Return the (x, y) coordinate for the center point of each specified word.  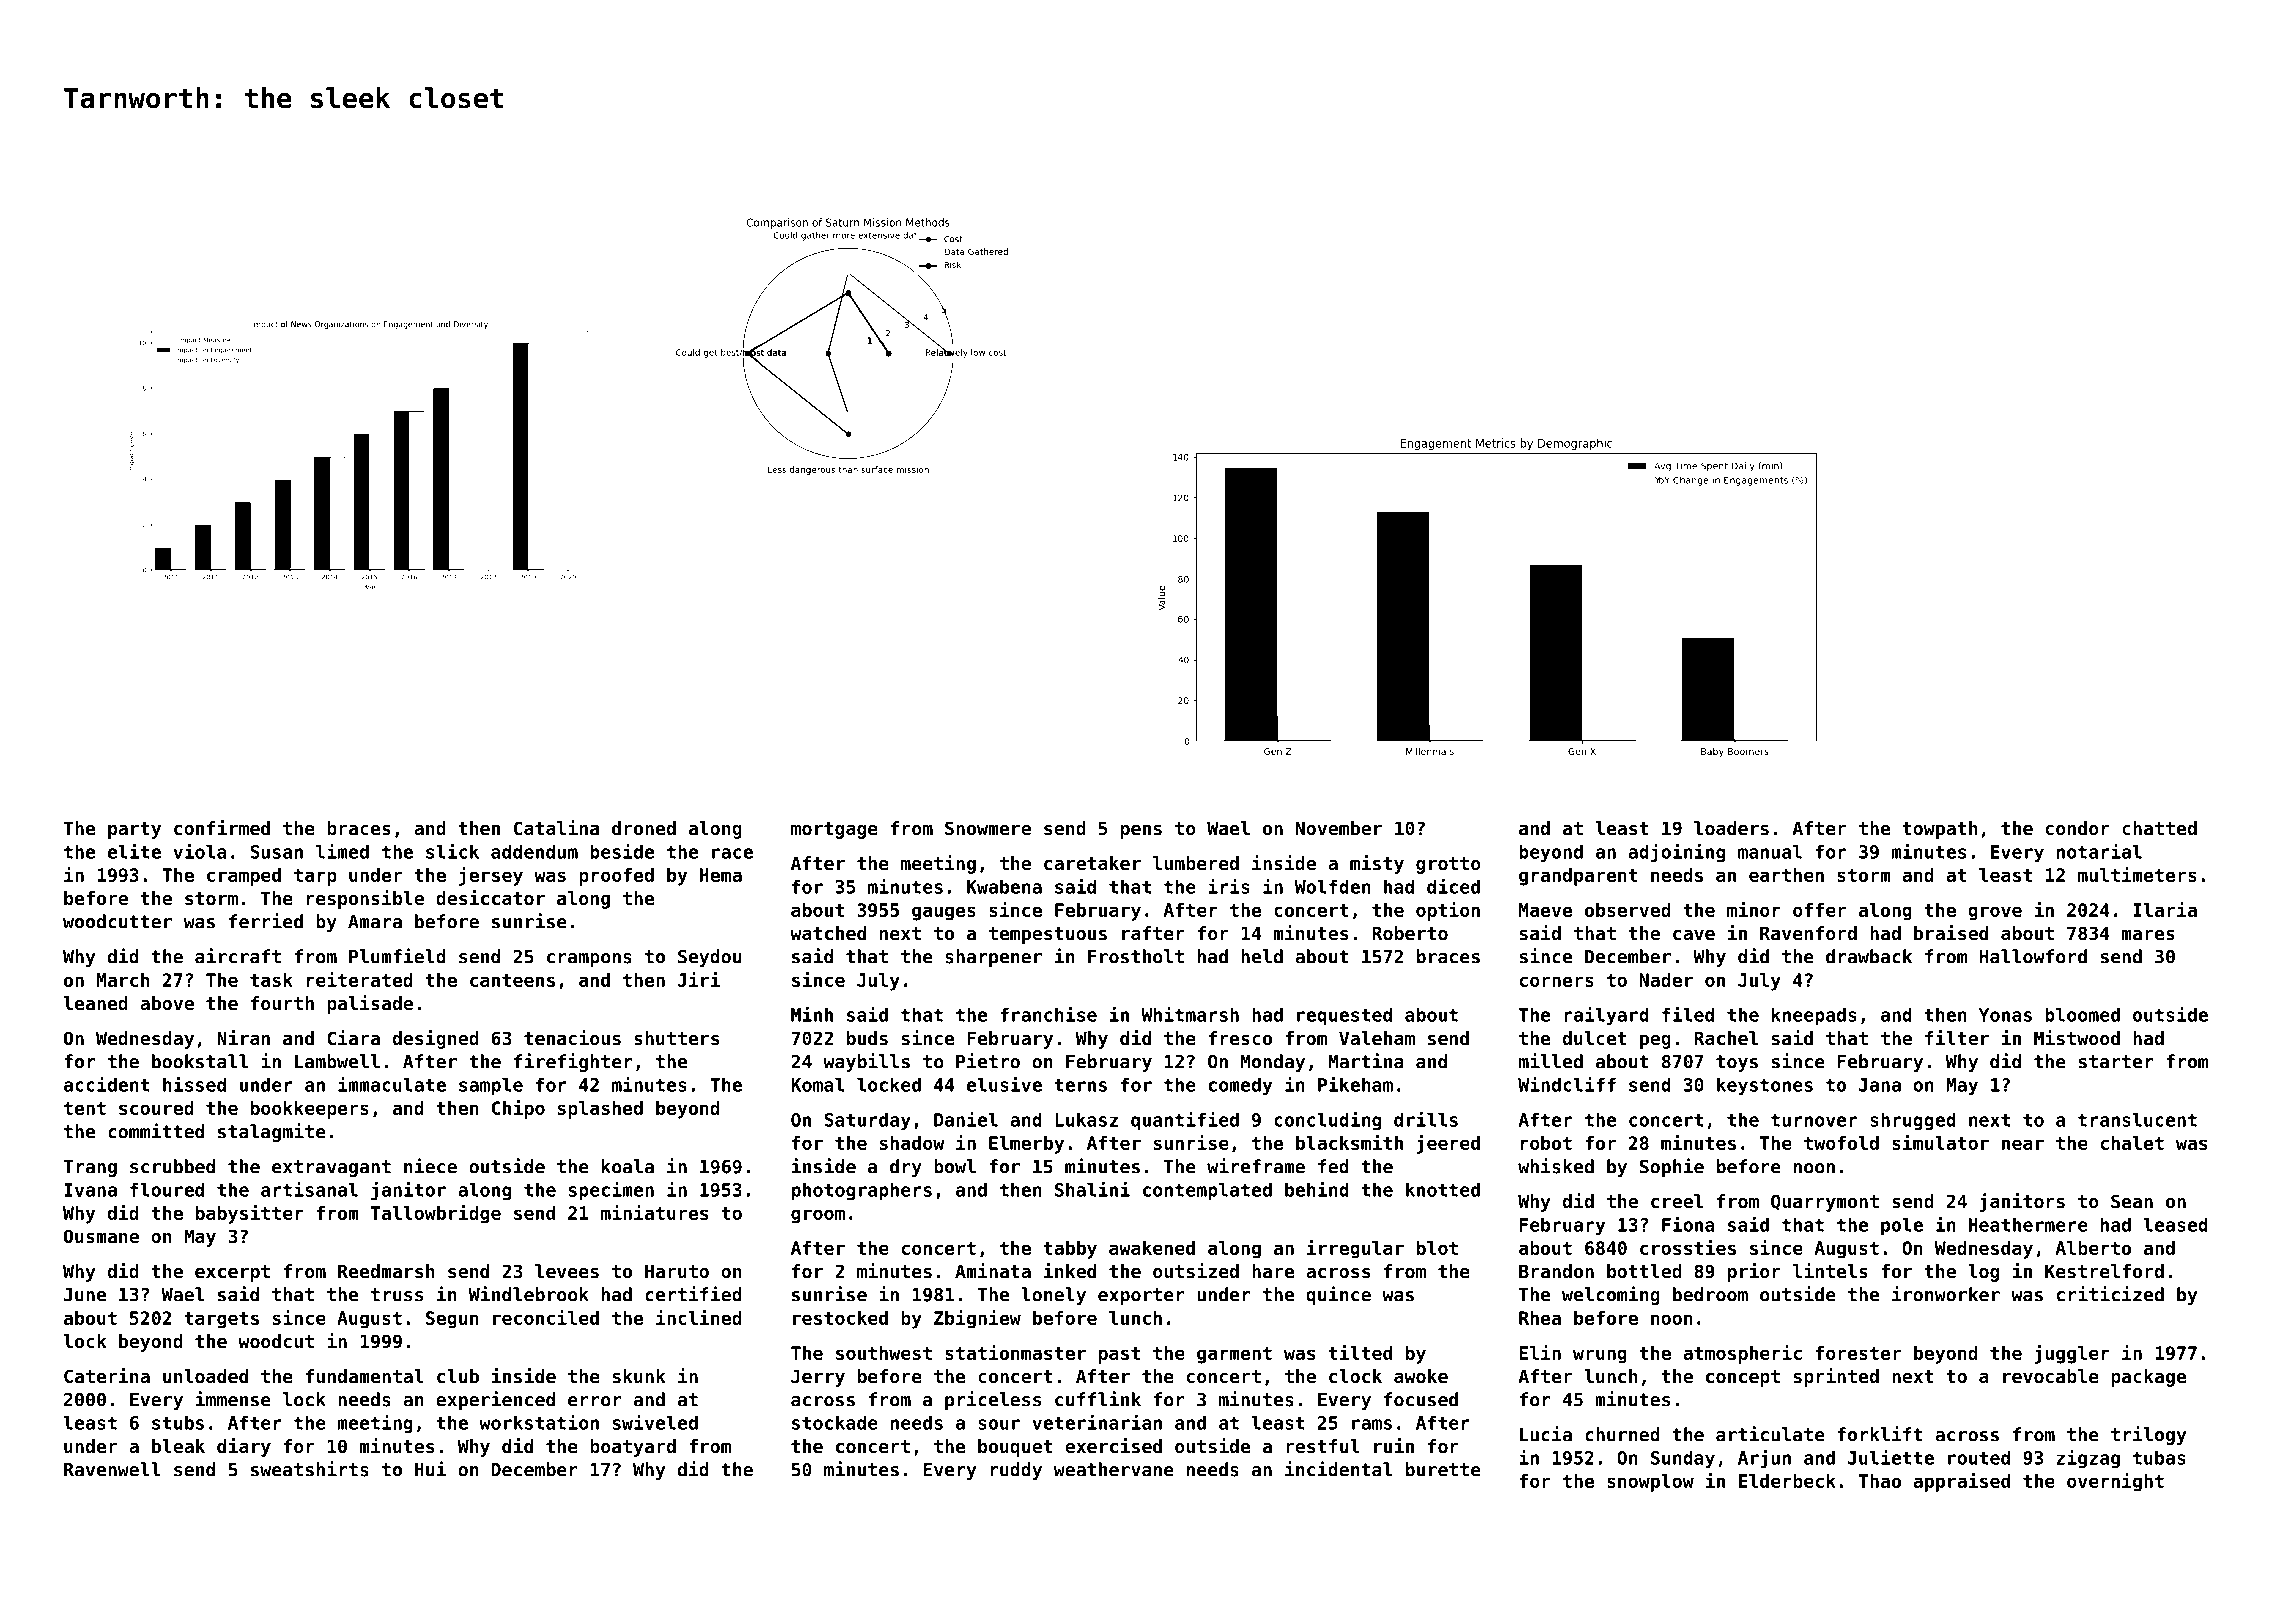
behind (1317, 1189)
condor (2078, 828)
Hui (430, 1469)
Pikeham (1355, 1084)
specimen (611, 1191)
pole (1902, 1226)
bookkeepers (310, 1110)
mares (2148, 935)
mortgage (834, 830)
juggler (2072, 1354)
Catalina (556, 827)
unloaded (205, 1376)
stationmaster (1015, 1352)
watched (828, 933)
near (2023, 1144)
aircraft (238, 956)
